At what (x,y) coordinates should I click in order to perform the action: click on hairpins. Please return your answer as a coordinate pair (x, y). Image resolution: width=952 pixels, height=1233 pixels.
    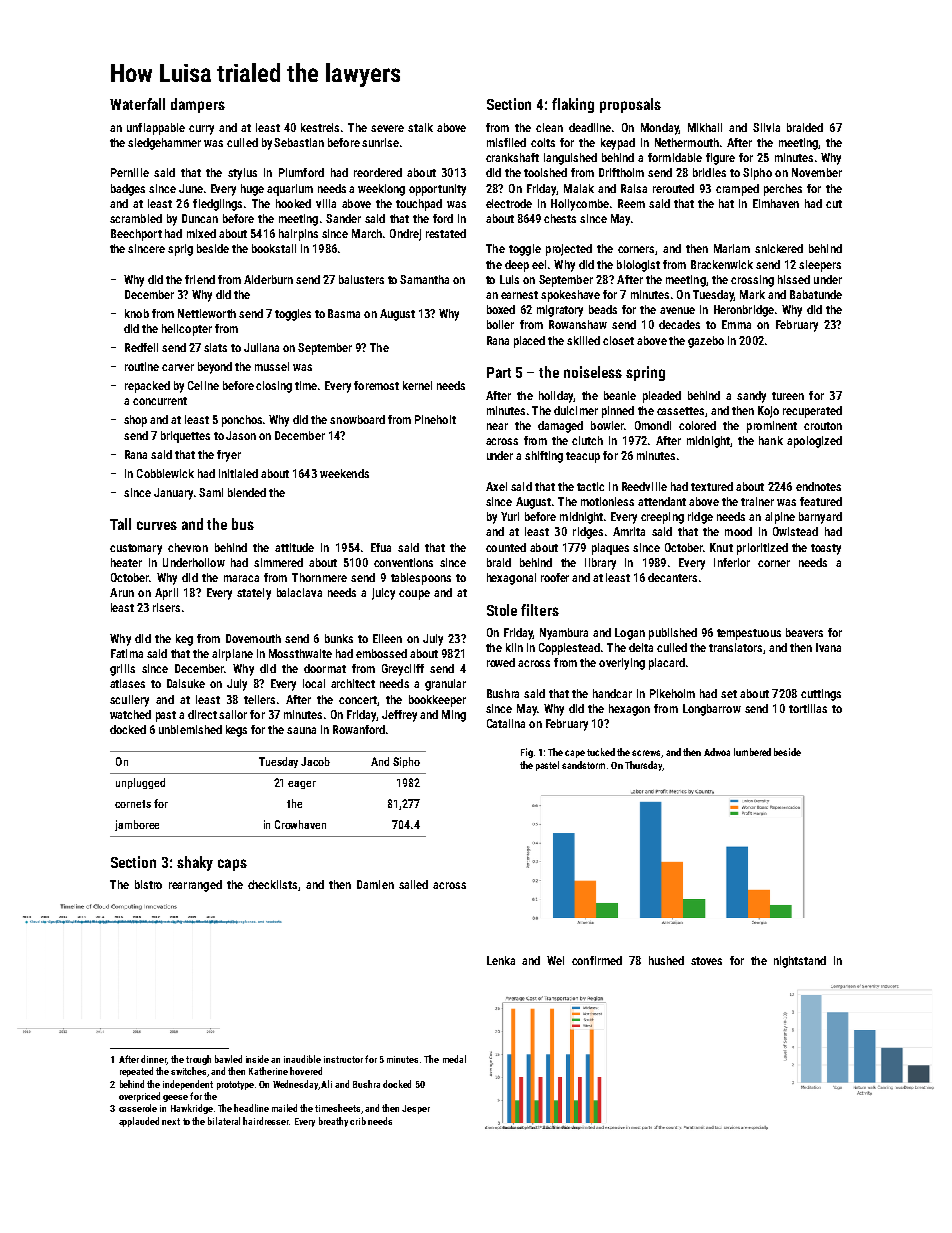
    Looking at the image, I should click on (298, 235).
